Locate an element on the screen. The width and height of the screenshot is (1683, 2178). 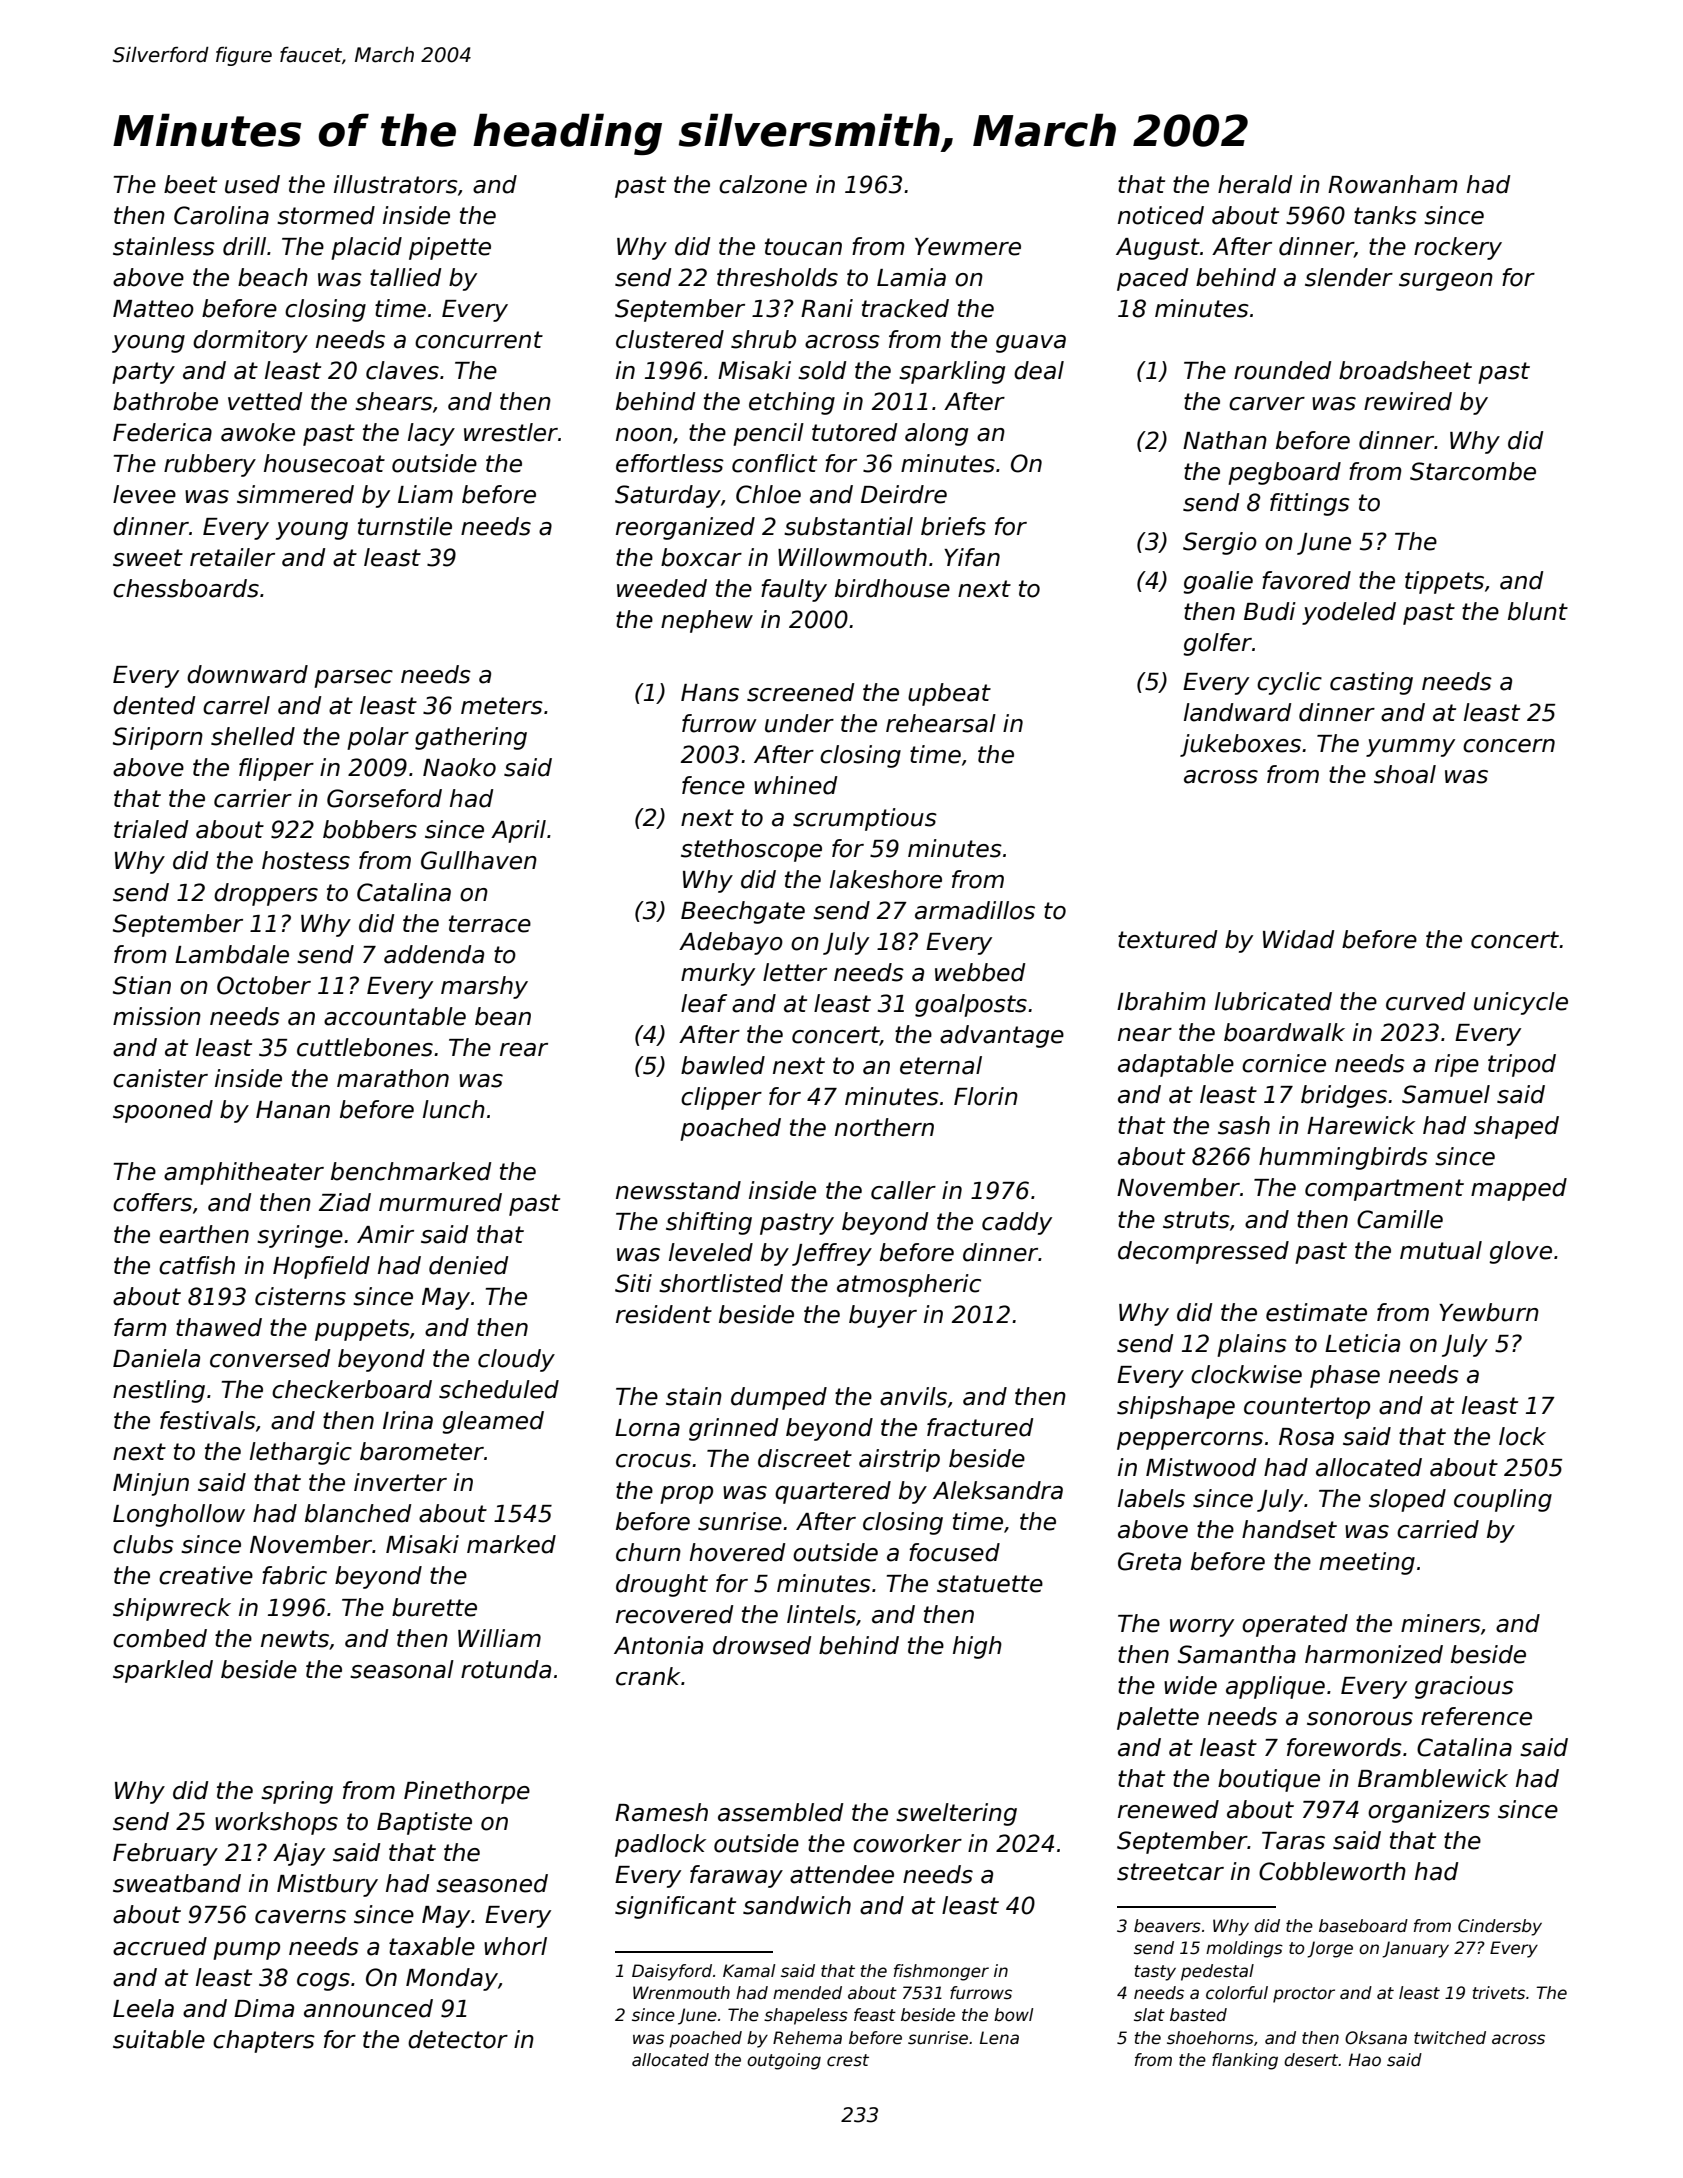
leaf is located at coordinates (704, 1003).
